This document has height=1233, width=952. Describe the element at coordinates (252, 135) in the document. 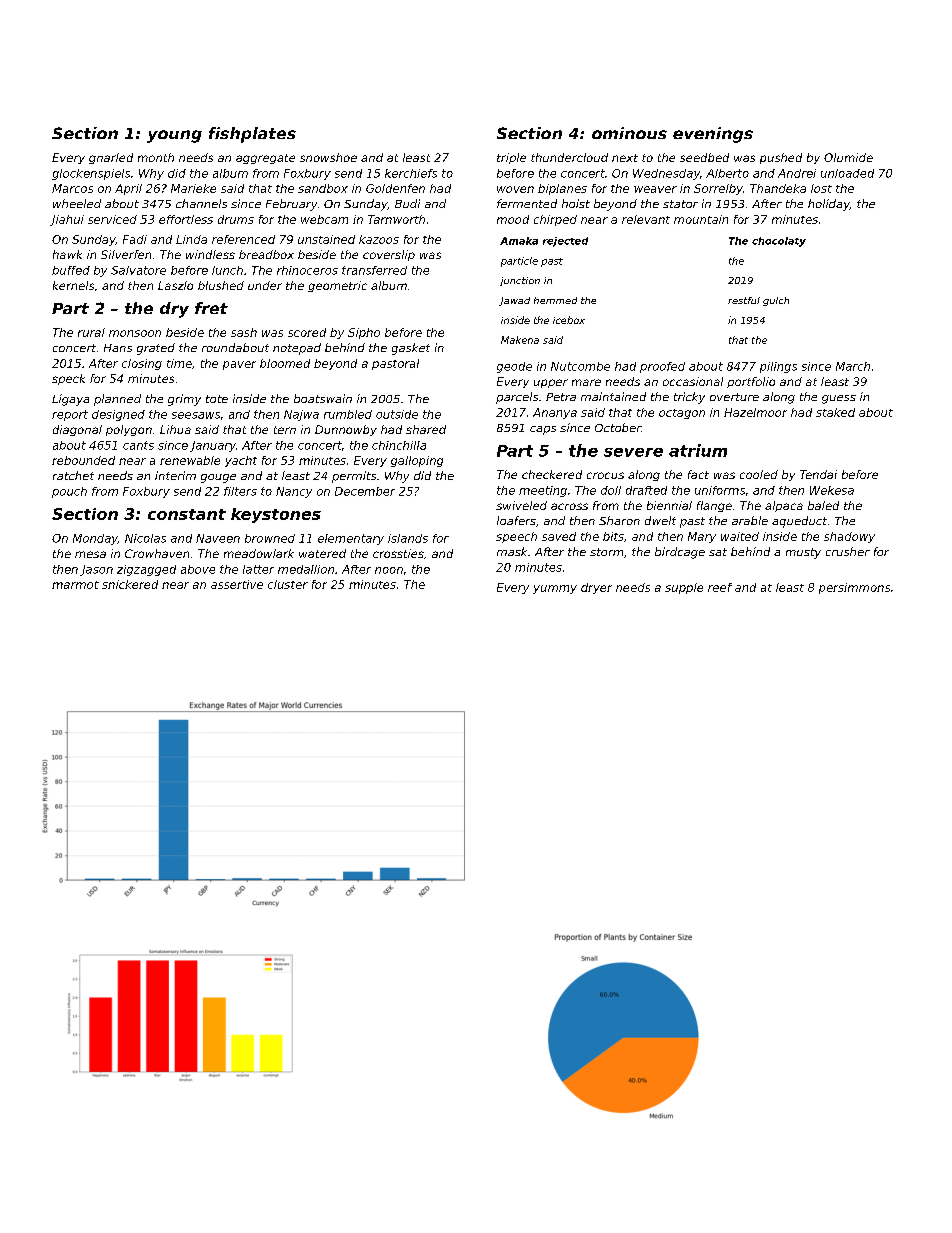

I see `fishplates` at that location.
